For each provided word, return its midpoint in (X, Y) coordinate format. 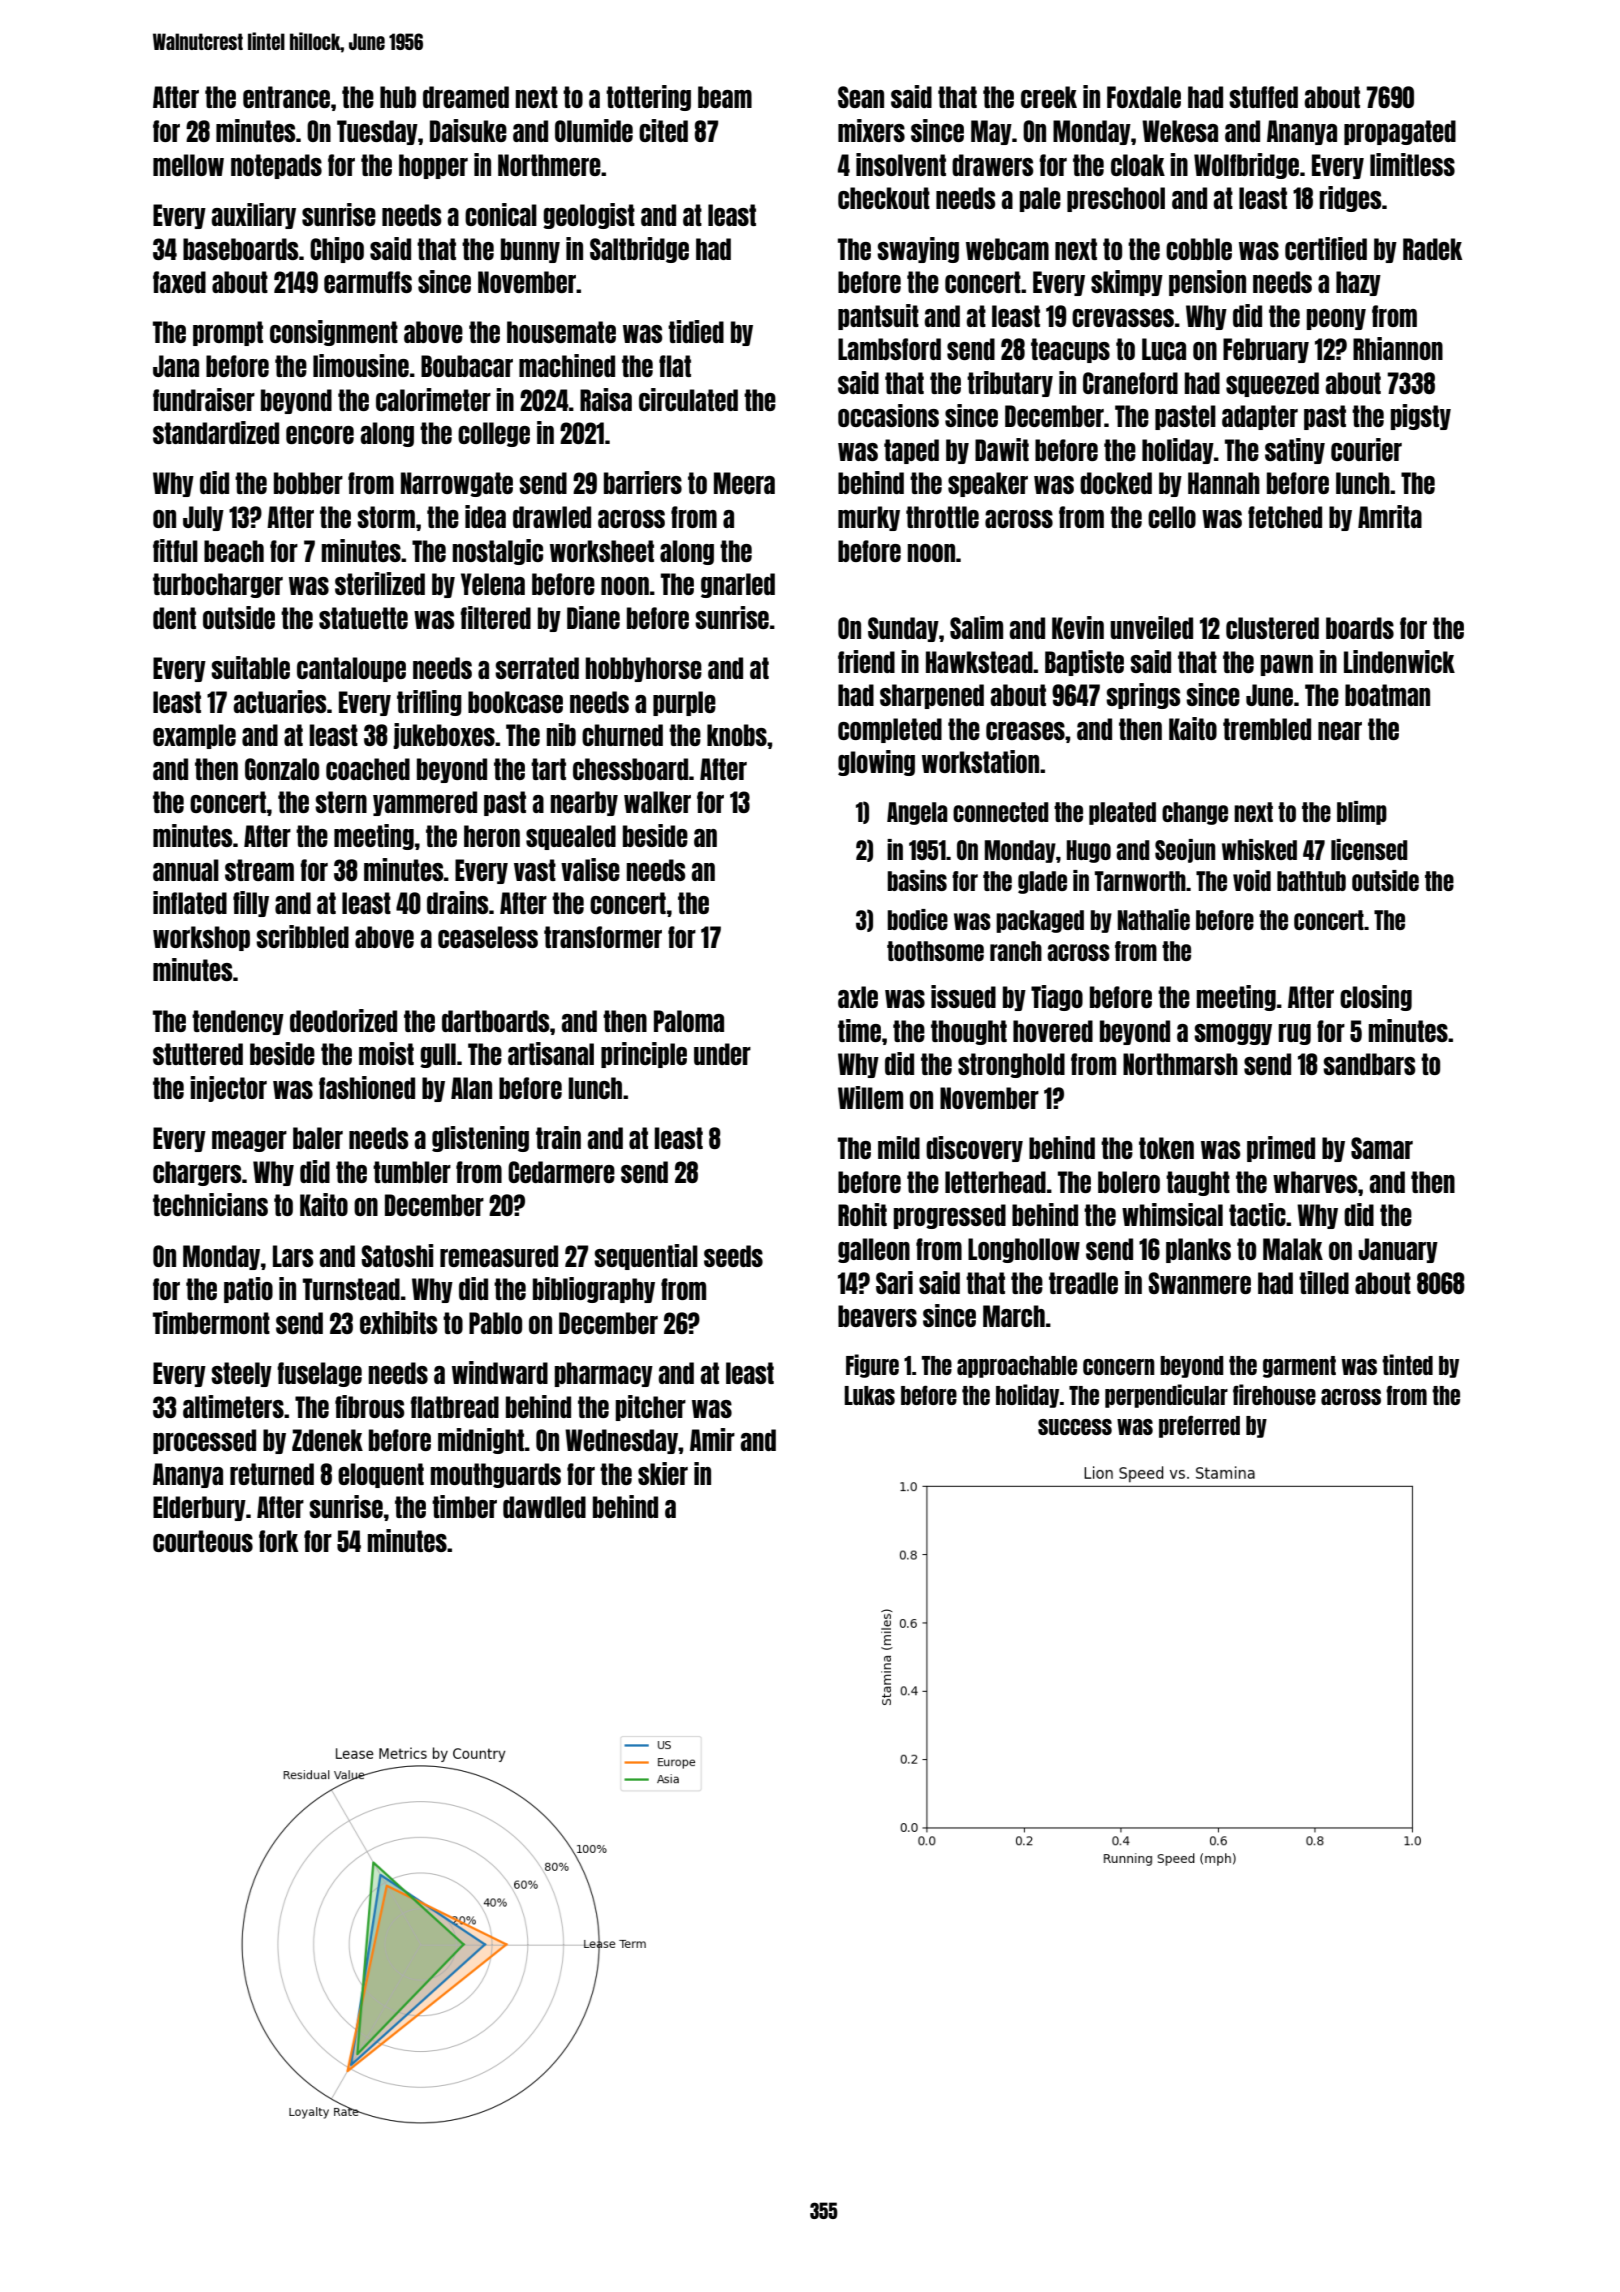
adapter (1260, 417)
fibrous (369, 1406)
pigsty (1421, 417)
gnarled (738, 585)
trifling (429, 703)
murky (869, 518)
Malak (1293, 1249)
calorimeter (433, 399)
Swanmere (1199, 1283)
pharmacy (604, 1374)
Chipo (337, 250)
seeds (733, 1256)
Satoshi (397, 1255)
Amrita (1390, 516)
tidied (696, 331)
